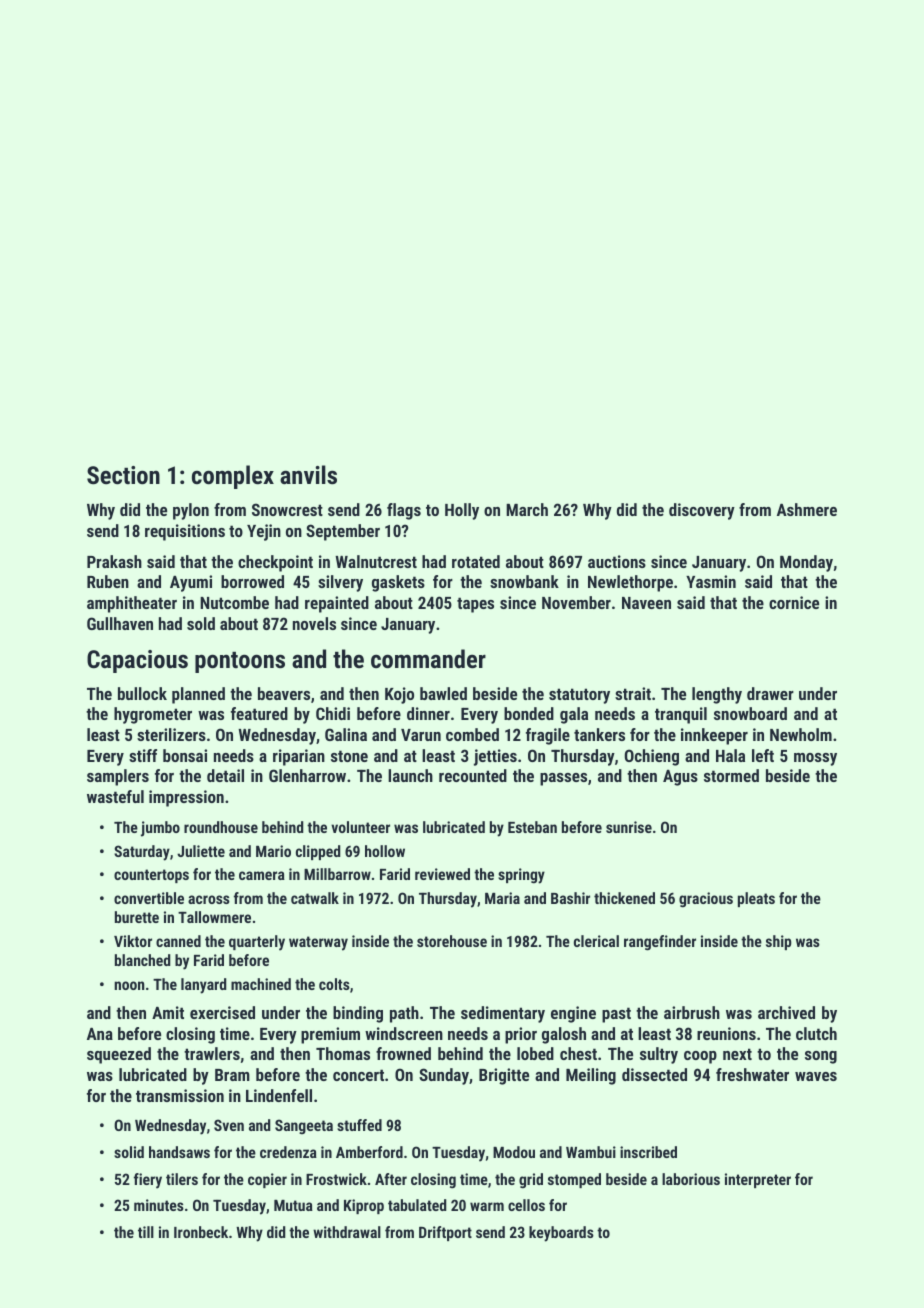 The height and width of the screenshot is (1308, 924). I want to click on snowboard, so click(750, 713).
